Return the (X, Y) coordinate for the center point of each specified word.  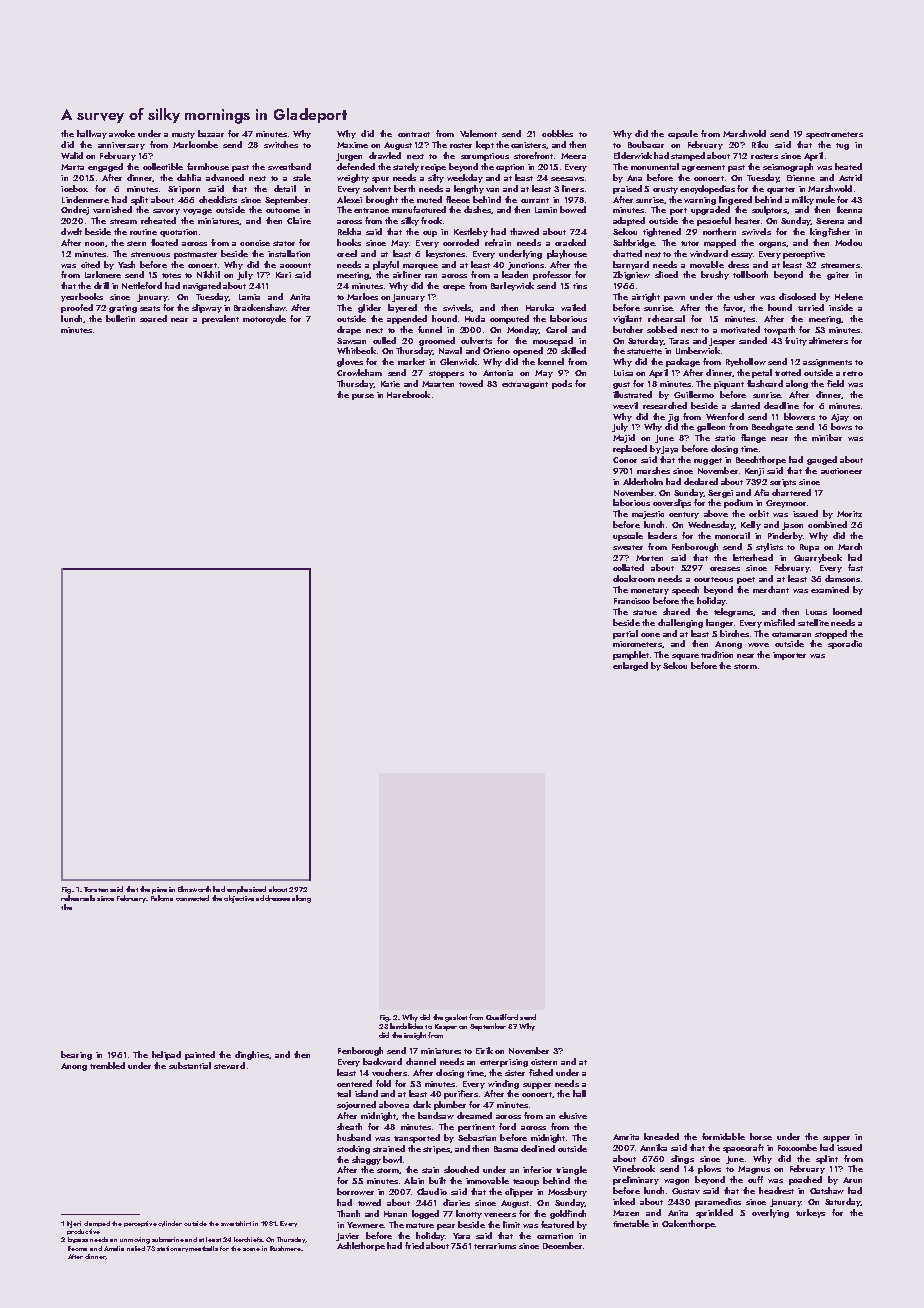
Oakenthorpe (688, 1224)
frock (431, 220)
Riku (760, 144)
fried (414, 1245)
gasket (456, 1018)
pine (159, 890)
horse (761, 1136)
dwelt (71, 231)
